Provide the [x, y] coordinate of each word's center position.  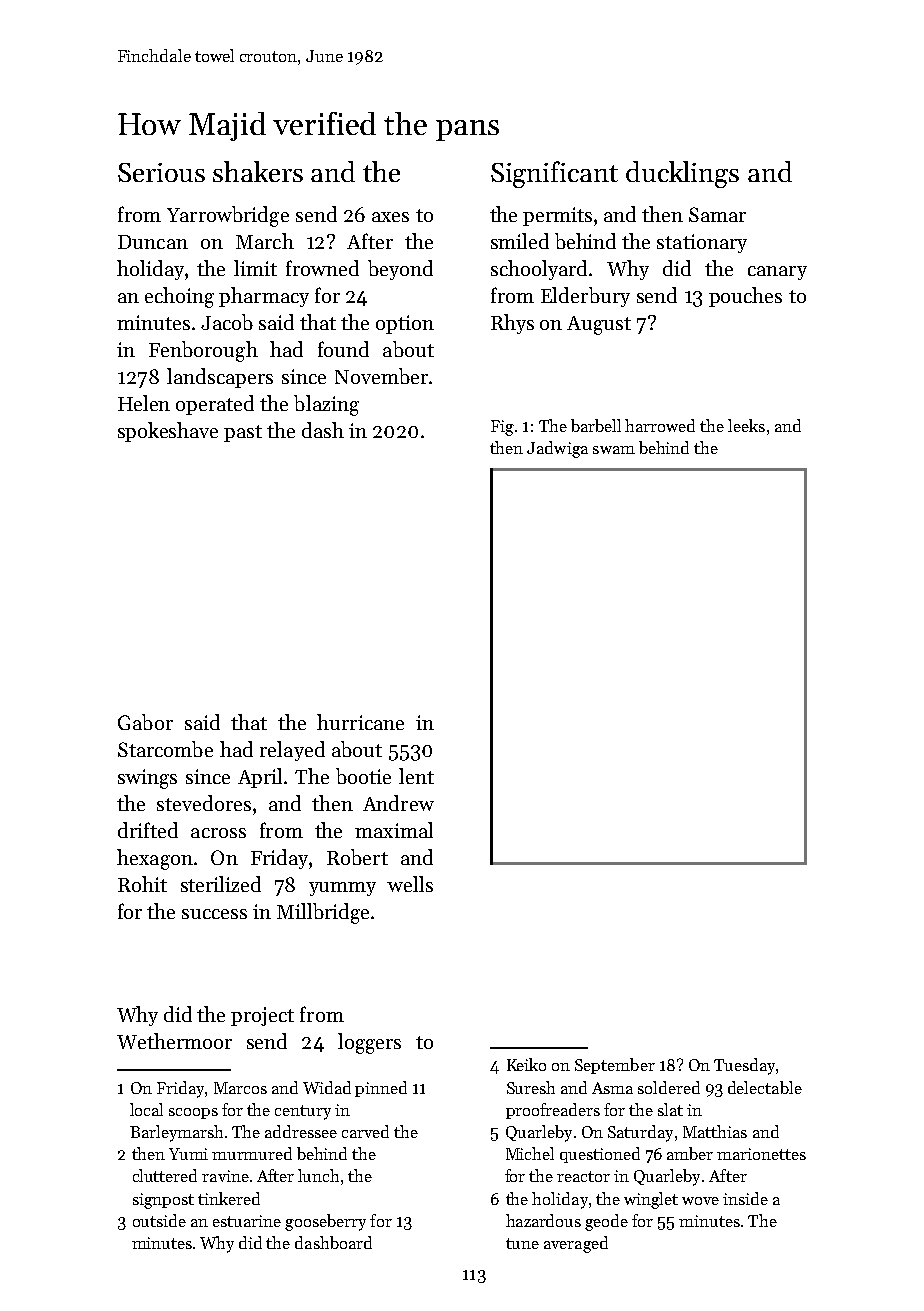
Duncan [153, 242]
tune [522, 1243]
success [214, 914]
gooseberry [325, 1222]
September [615, 1066]
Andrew [398, 803]
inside [745, 1198]
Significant [554, 174]
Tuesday [744, 1066]
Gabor [145, 722]
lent [416, 776]
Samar [717, 214]
